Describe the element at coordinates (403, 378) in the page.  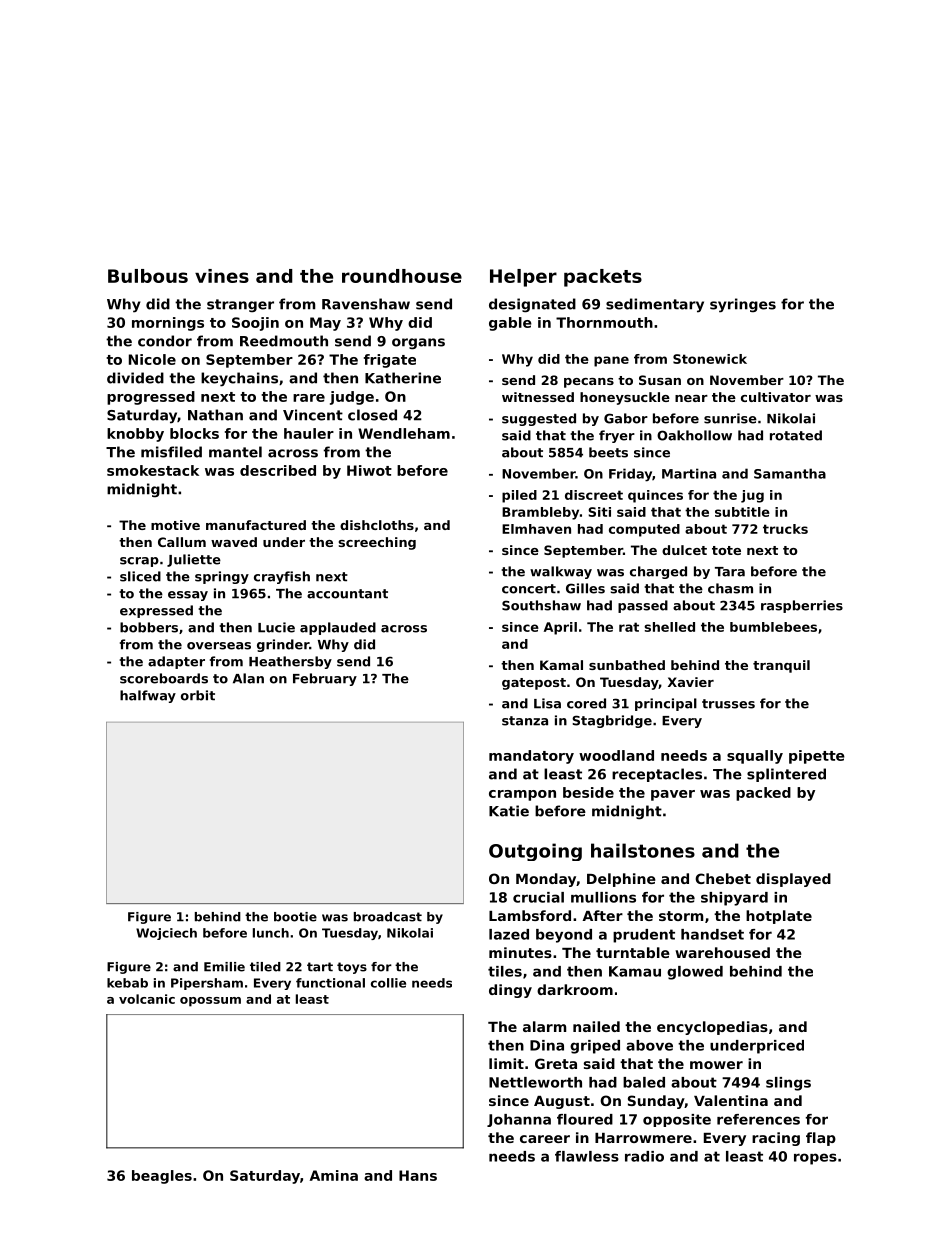
I see `Katherine` at that location.
